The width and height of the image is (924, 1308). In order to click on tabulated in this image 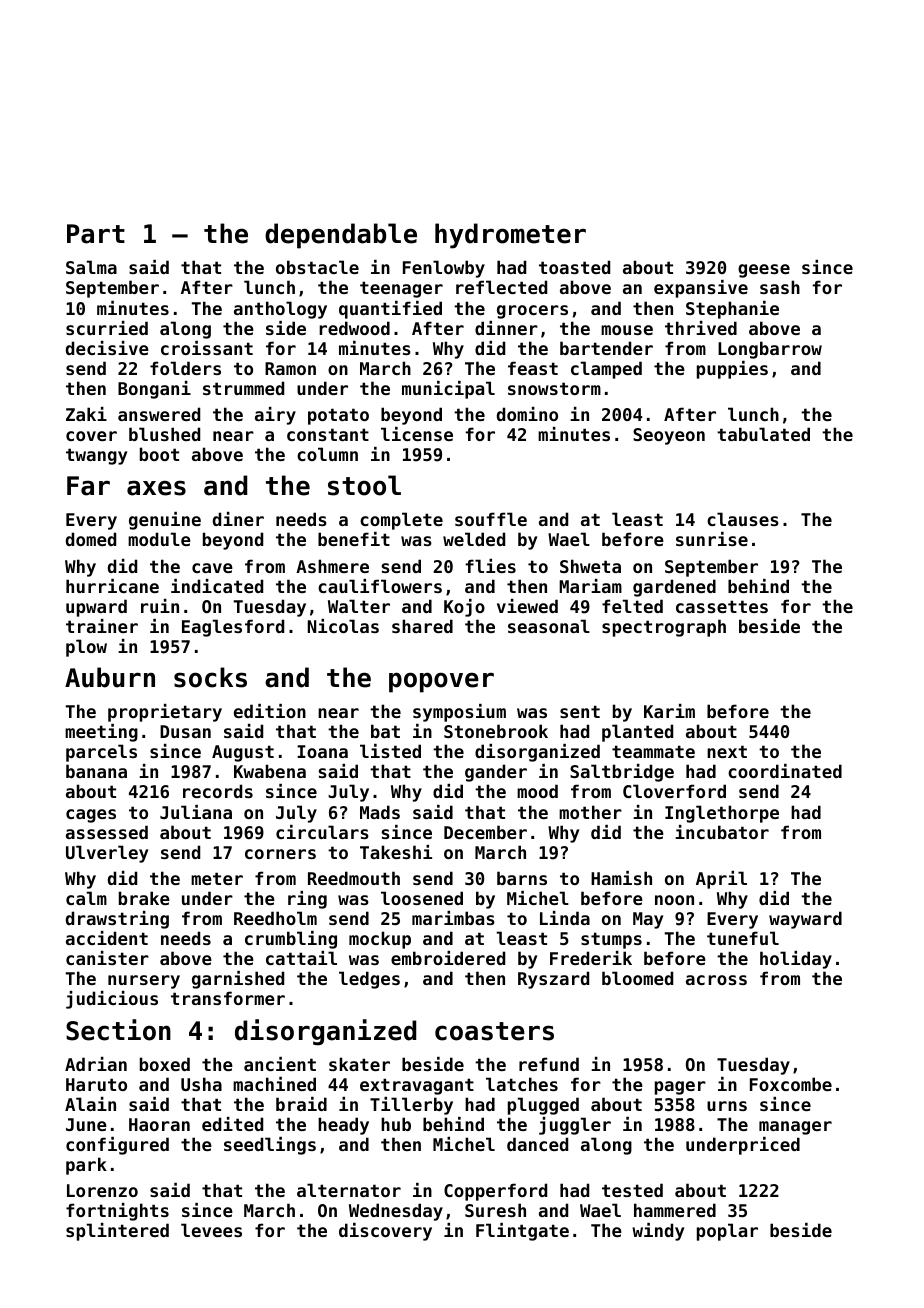, I will do `click(763, 434)`.
